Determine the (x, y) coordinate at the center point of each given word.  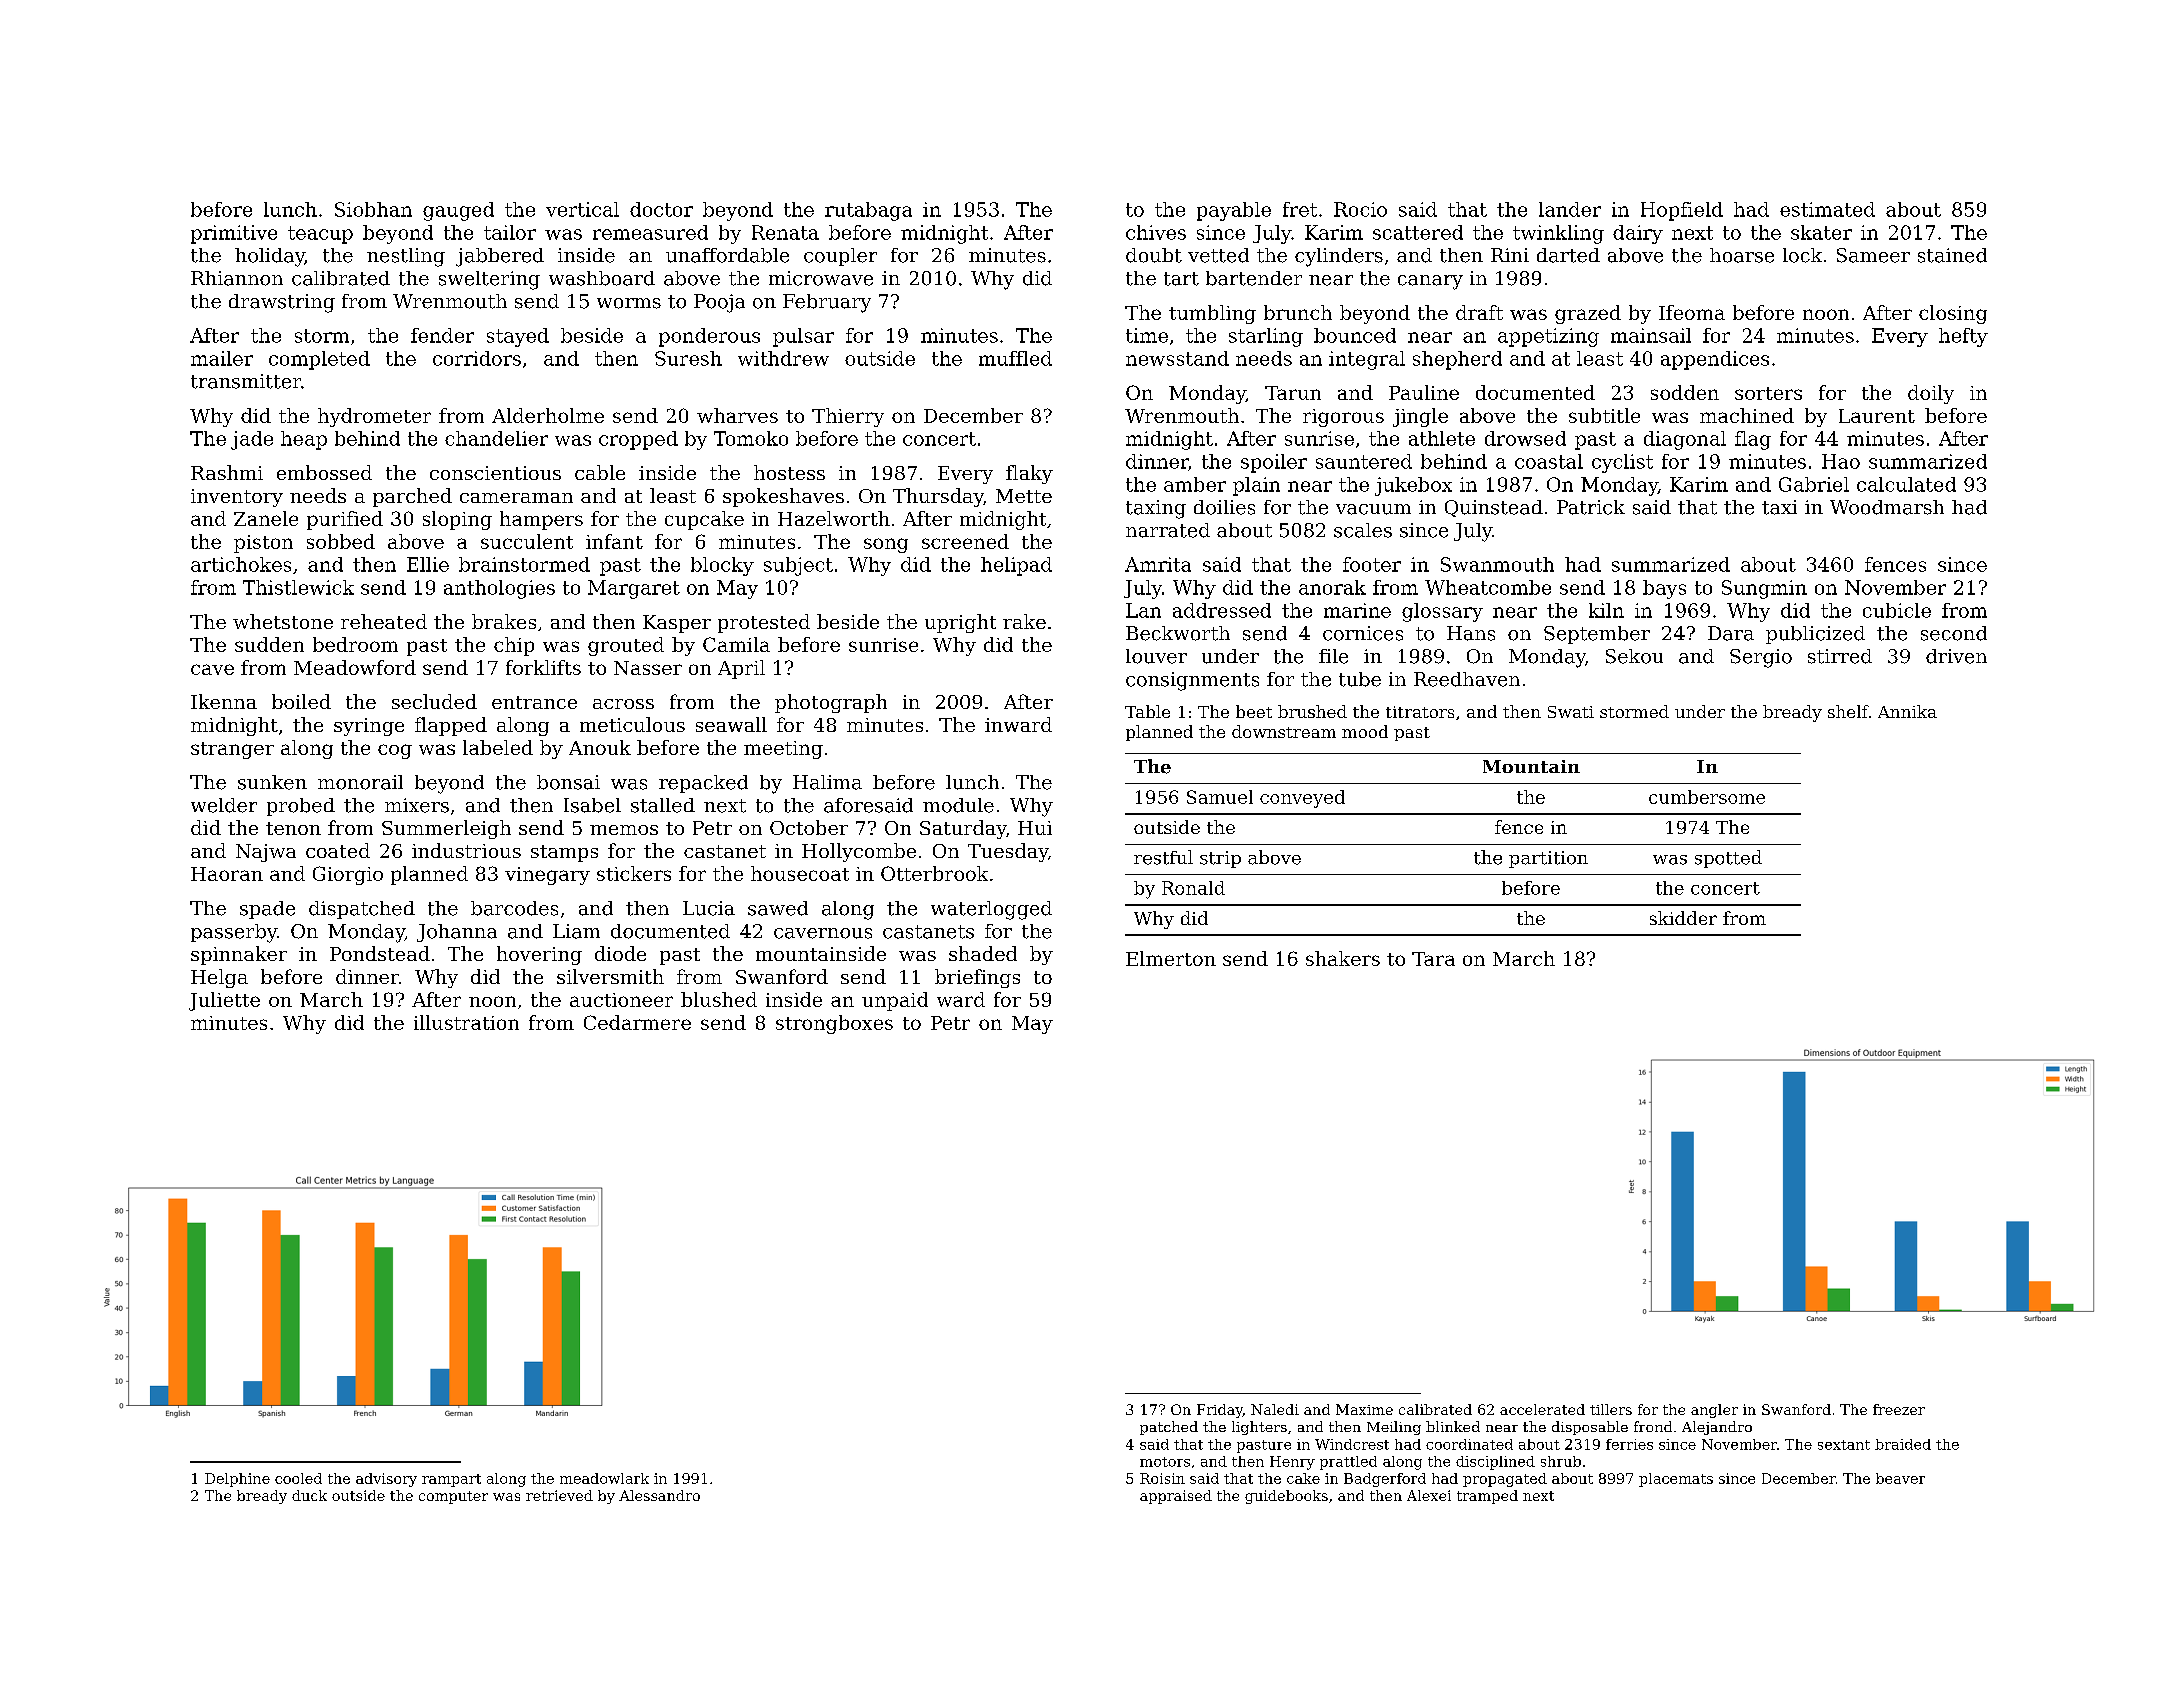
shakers (1343, 958)
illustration (466, 1022)
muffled (1015, 358)
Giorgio (348, 875)
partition (1548, 859)
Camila (736, 644)
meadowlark (604, 1478)
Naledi (1275, 1409)
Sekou (1634, 656)
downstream (1284, 731)
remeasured (650, 232)
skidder (1683, 918)
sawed (778, 908)
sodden (1685, 392)
